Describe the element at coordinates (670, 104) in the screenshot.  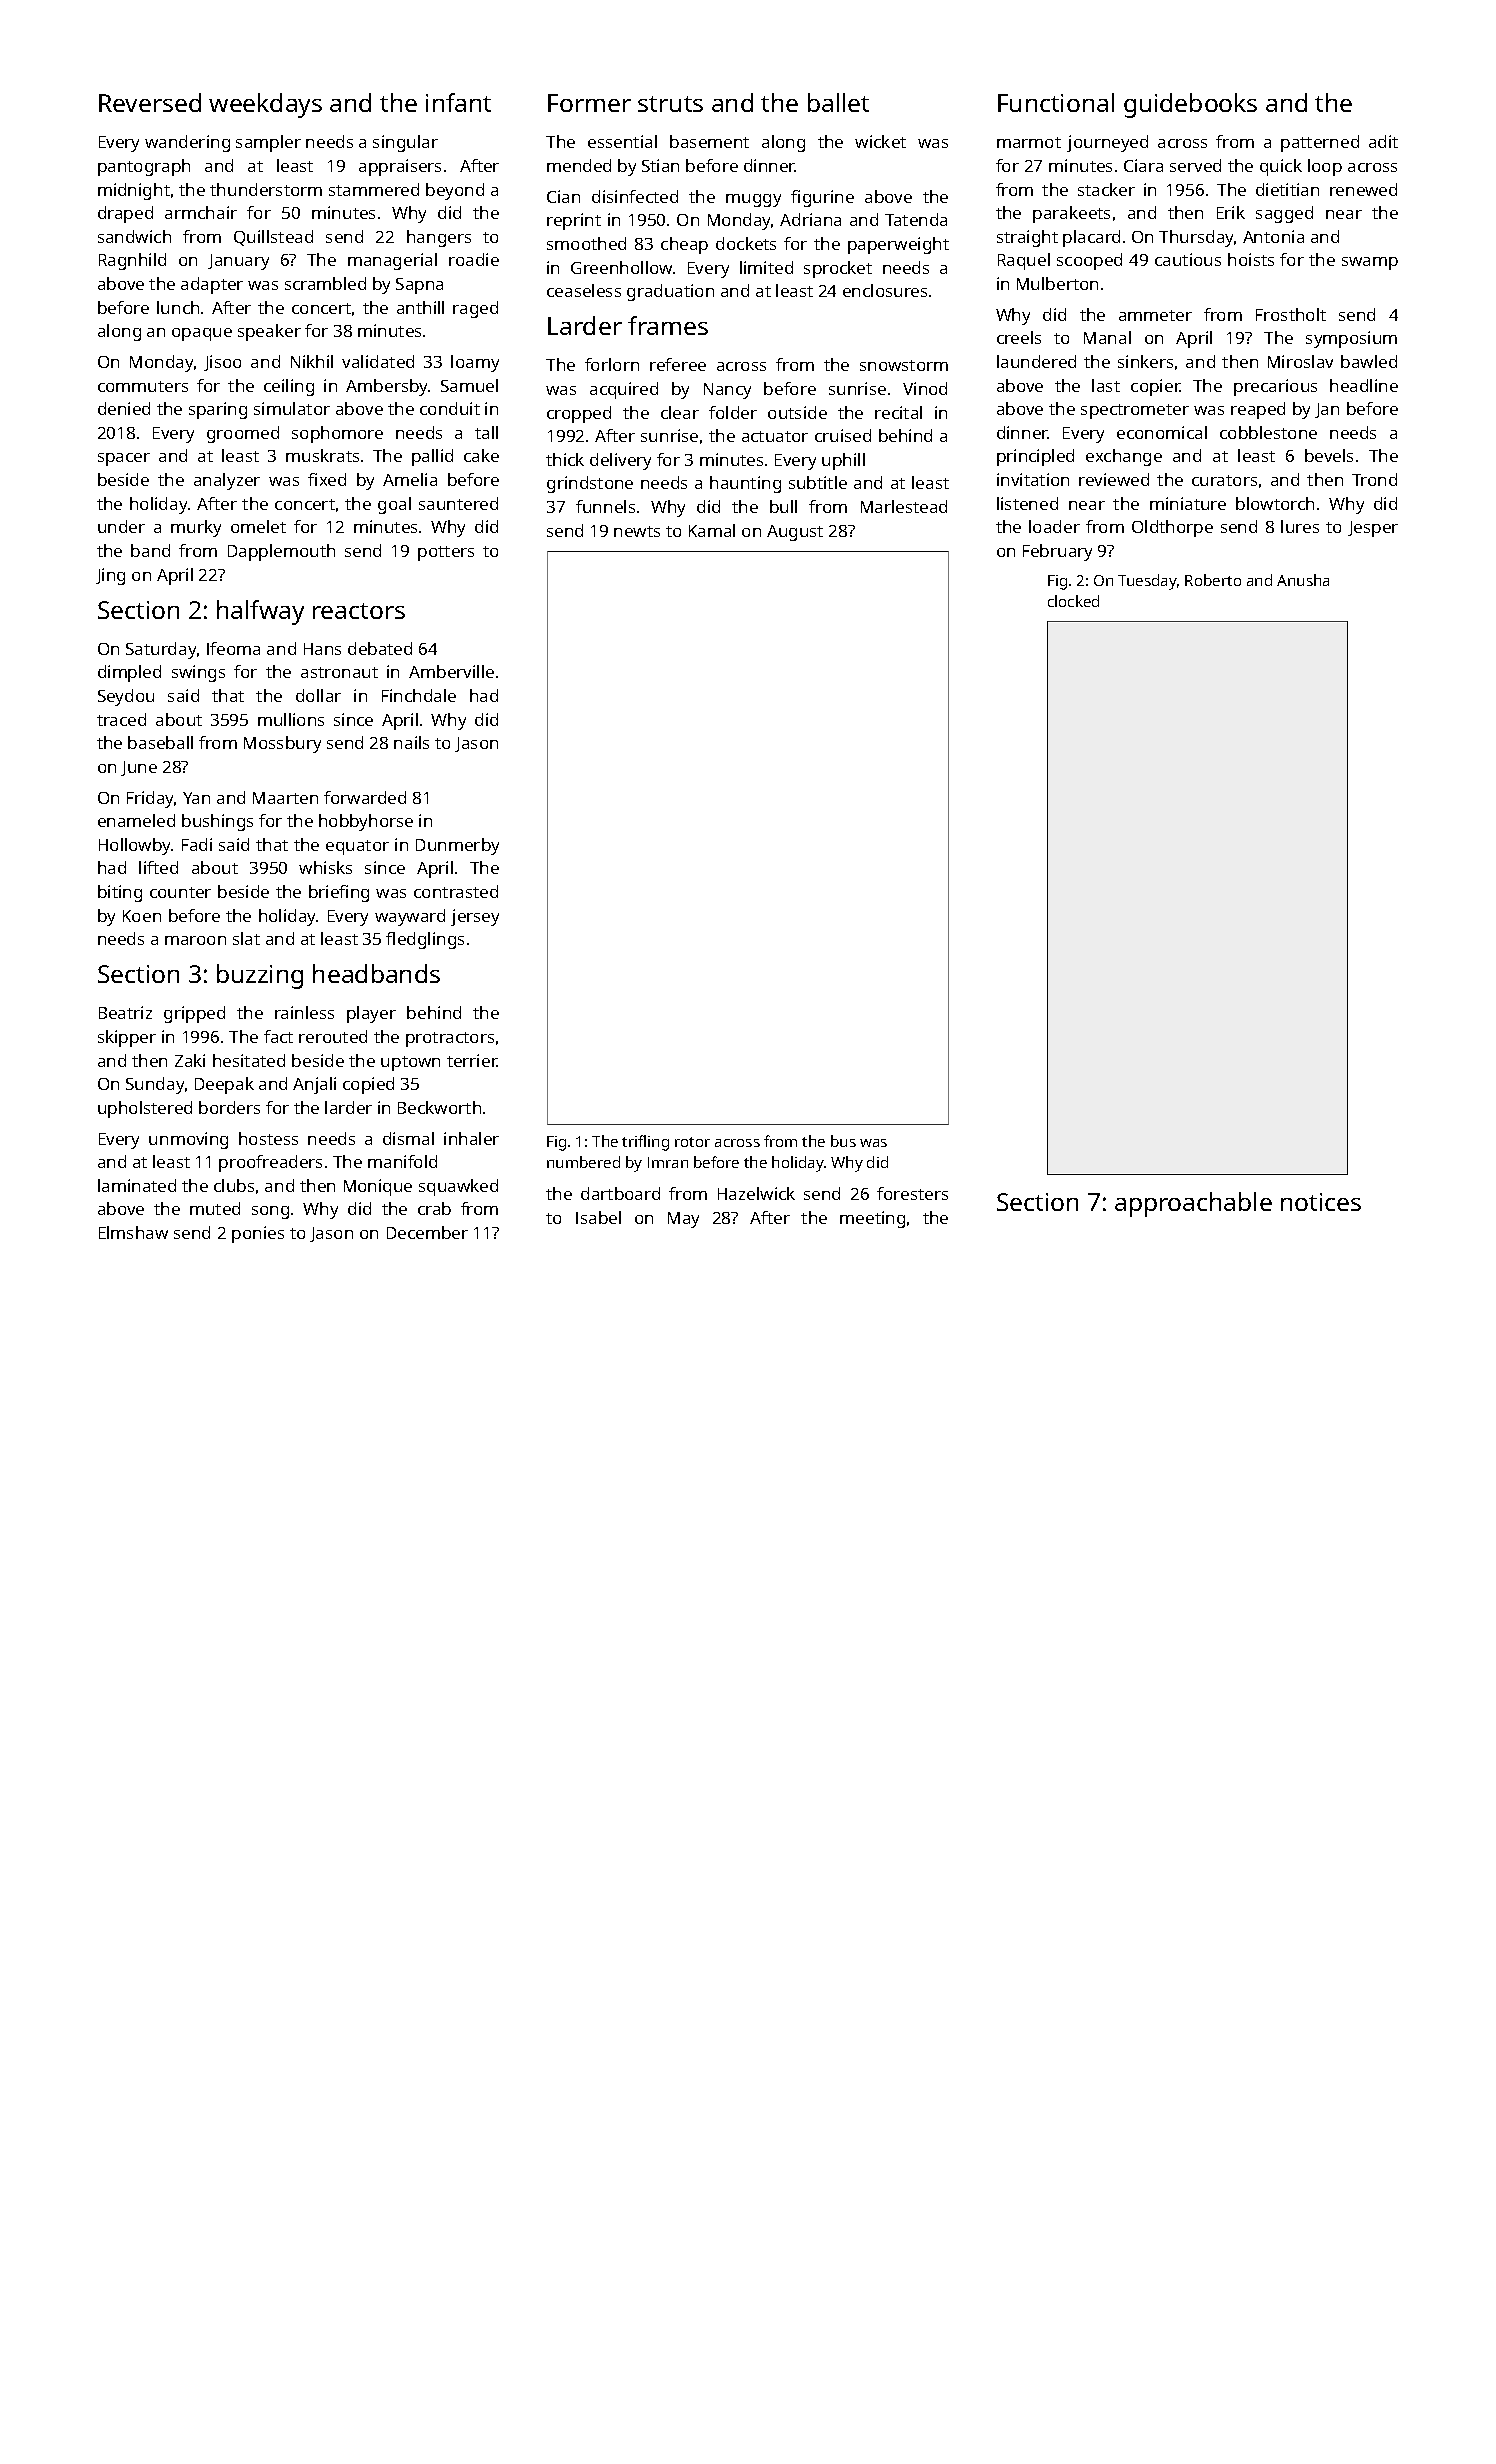
I see `struts` at that location.
